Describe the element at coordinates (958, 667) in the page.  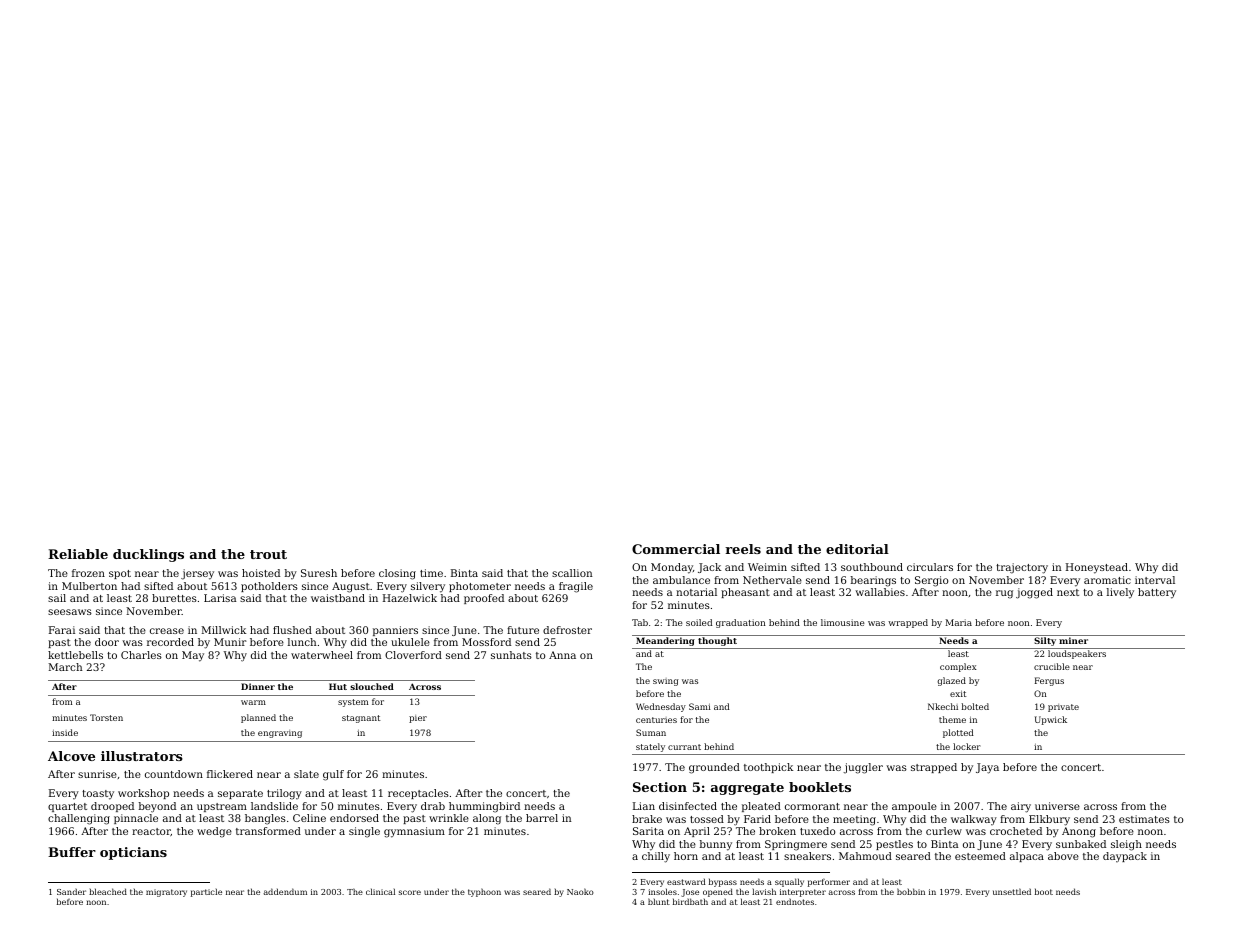
I see `complex` at that location.
